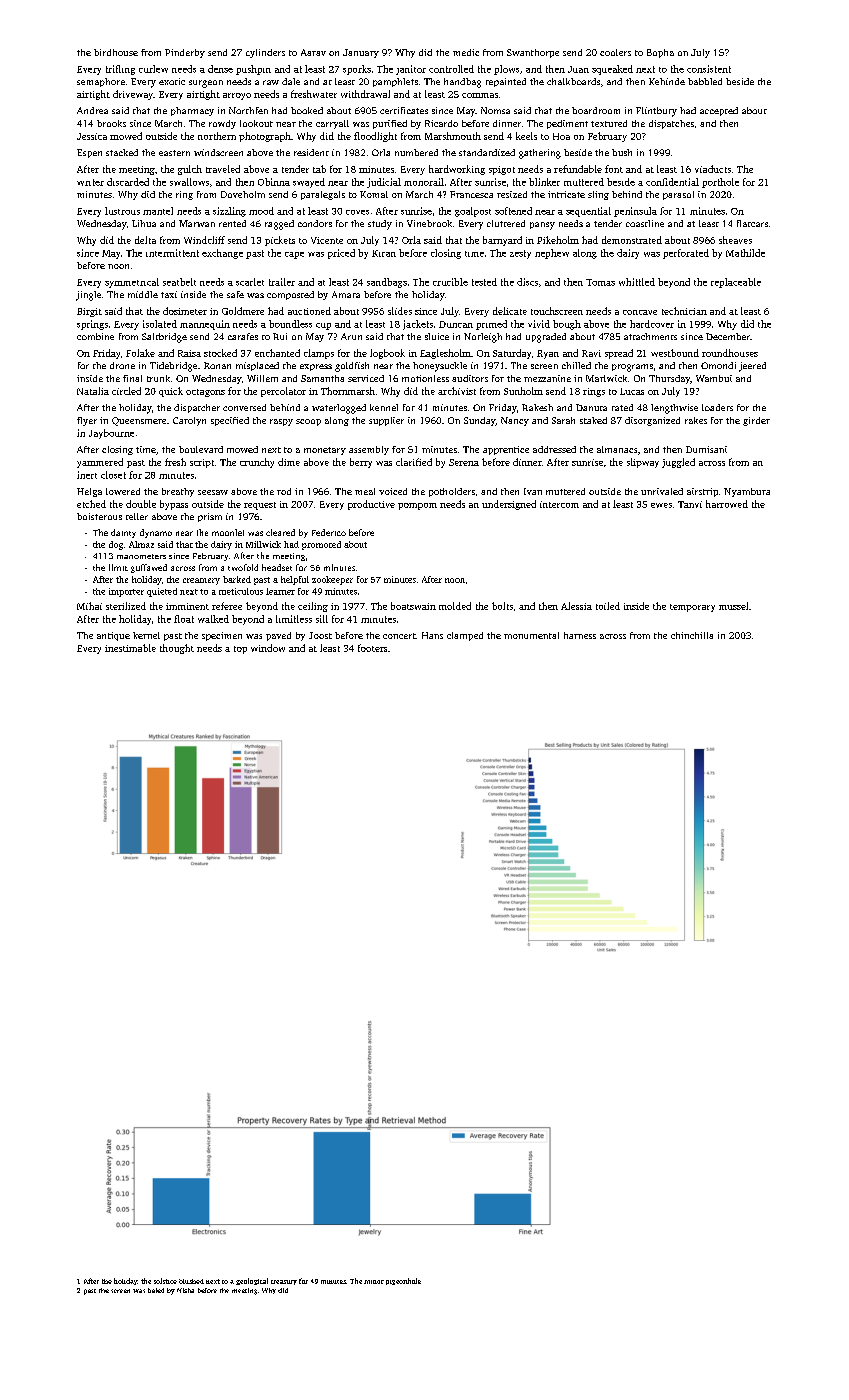 Image resolution: width=849 pixels, height=1400 pixels. What do you see at coordinates (660, 53) in the screenshot?
I see `Bopha` at bounding box center [660, 53].
